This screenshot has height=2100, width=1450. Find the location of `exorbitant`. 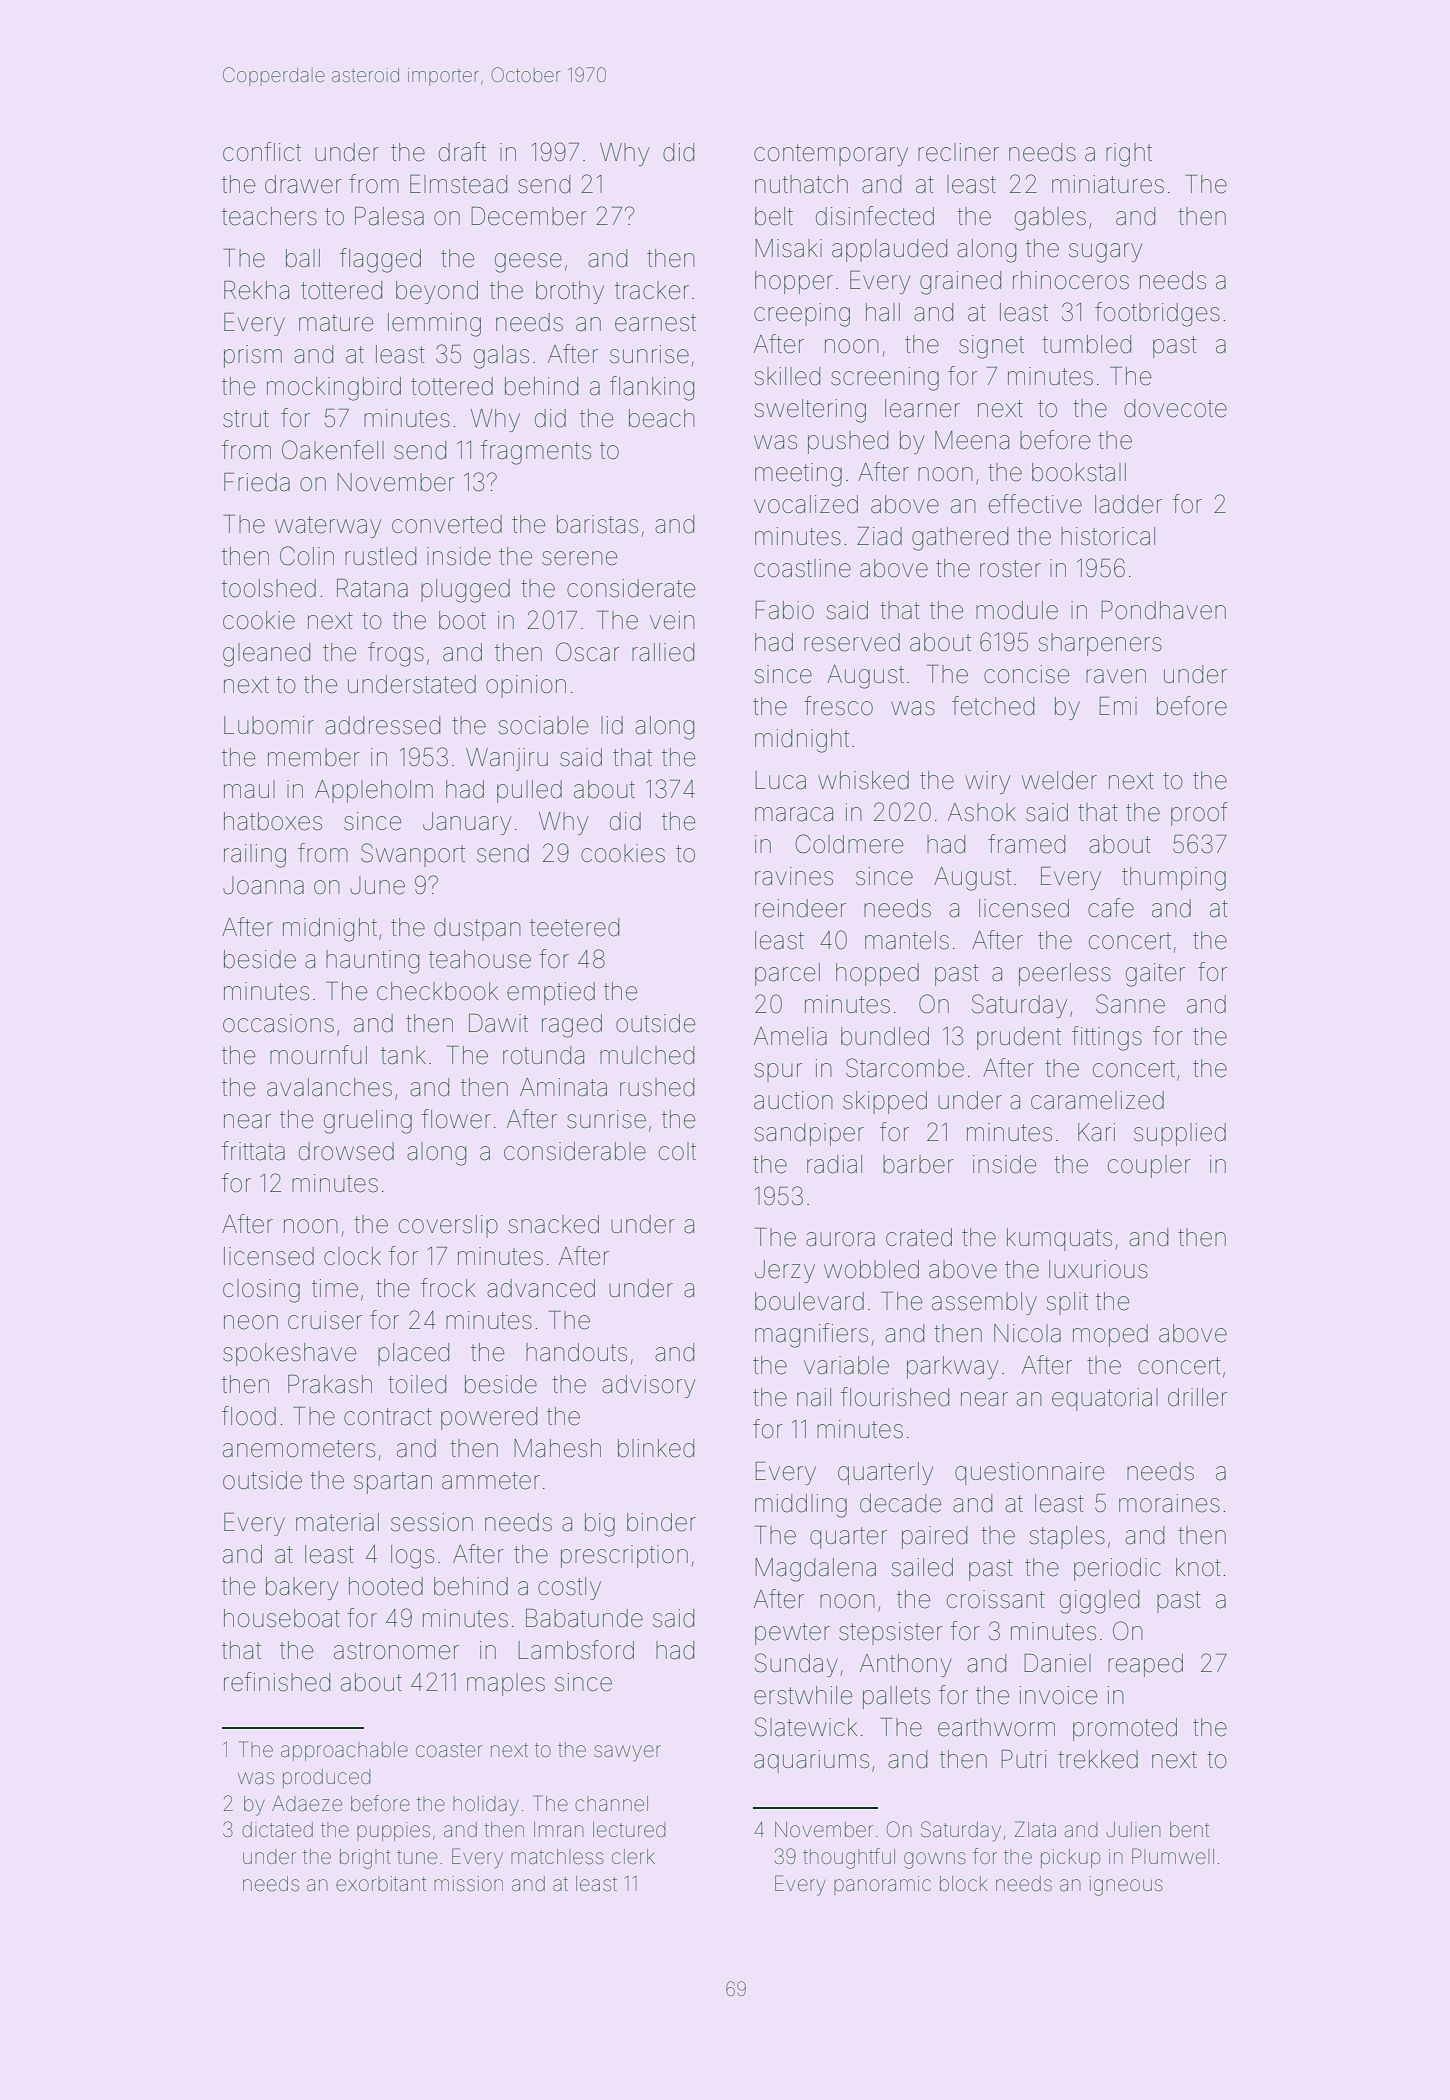

exorbitant is located at coordinates (381, 1884).
